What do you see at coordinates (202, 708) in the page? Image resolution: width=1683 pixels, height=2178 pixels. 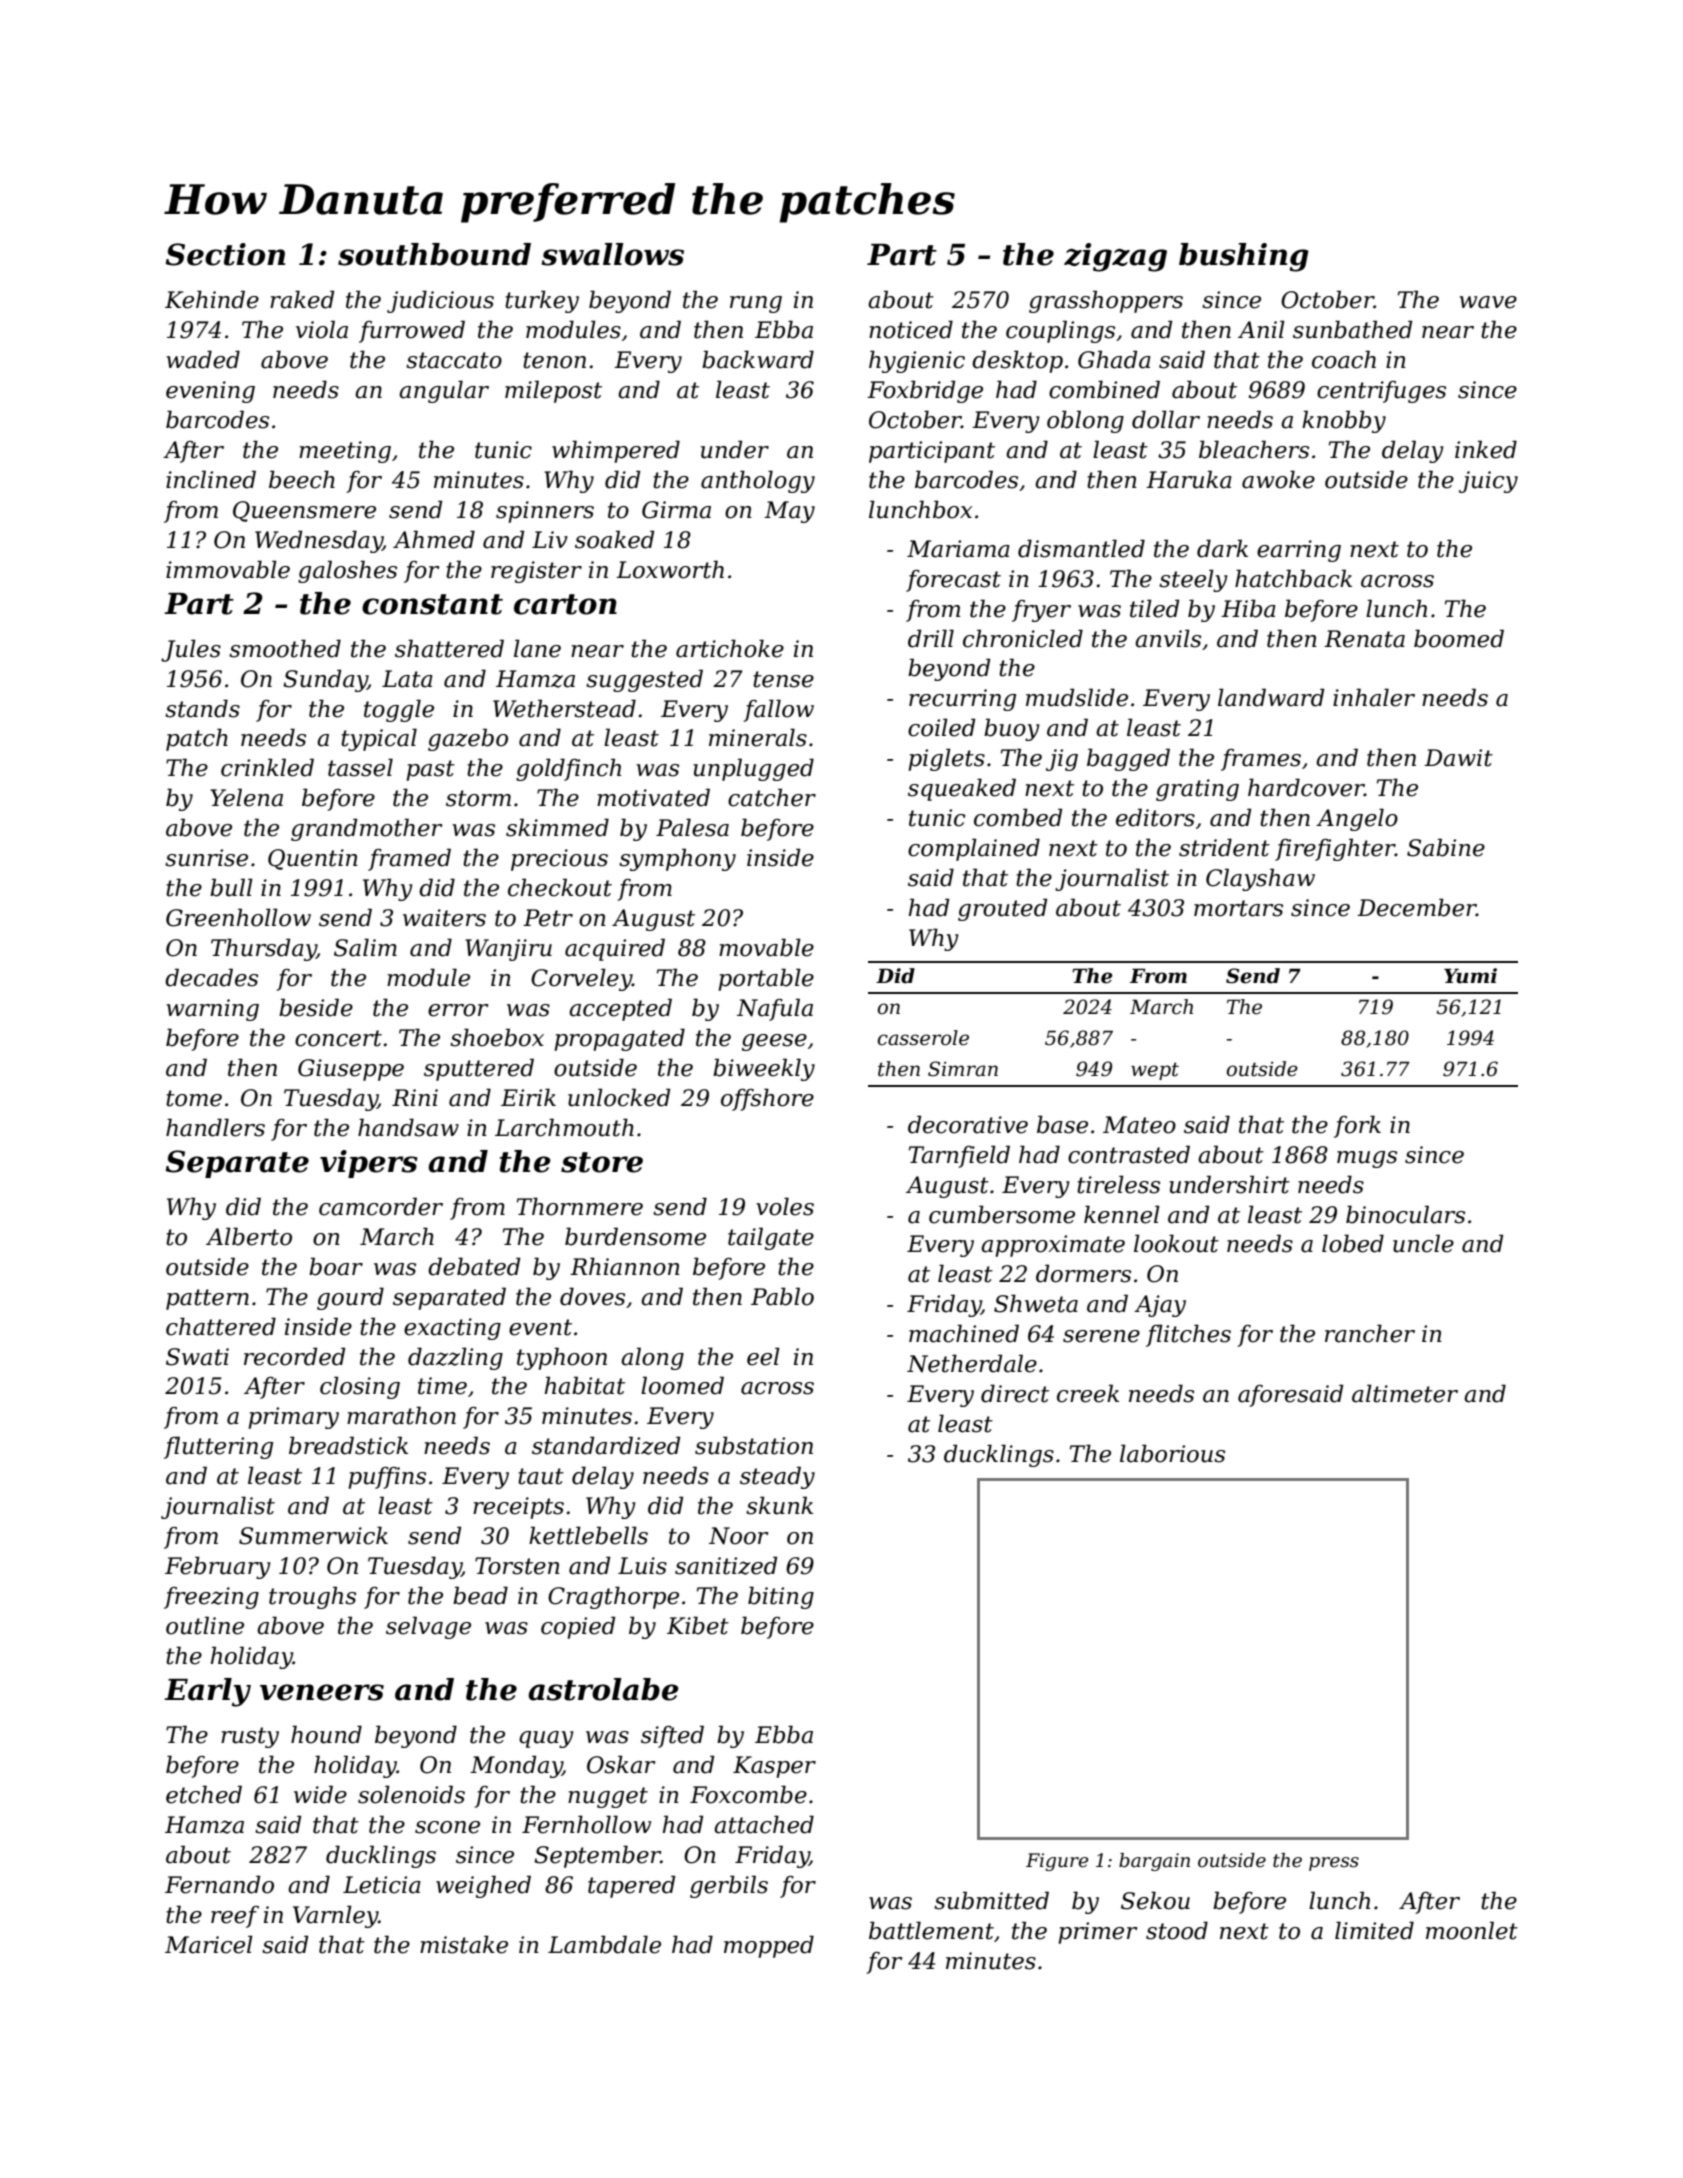 I see `stands` at bounding box center [202, 708].
